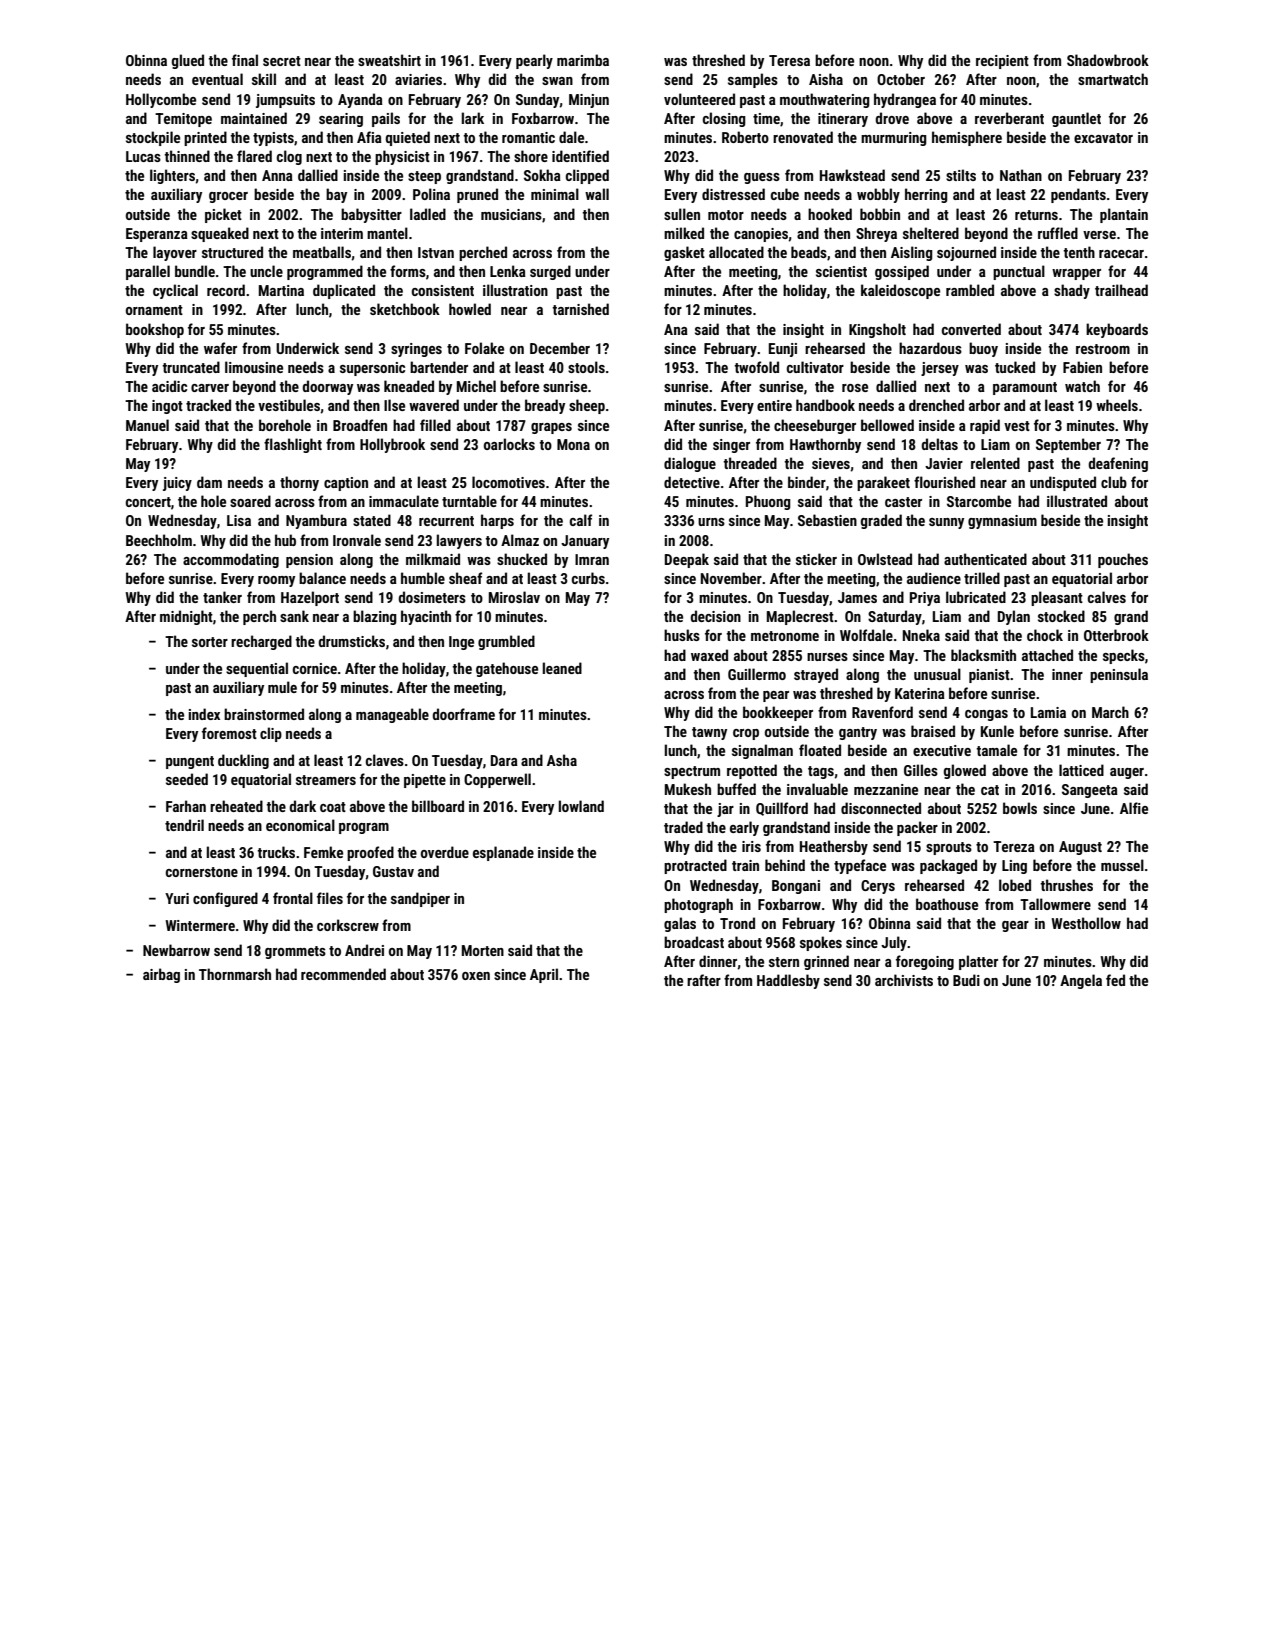 The width and height of the image is (1274, 1649). Describe the element at coordinates (161, 100) in the image. I see `Hollycombe` at that location.
